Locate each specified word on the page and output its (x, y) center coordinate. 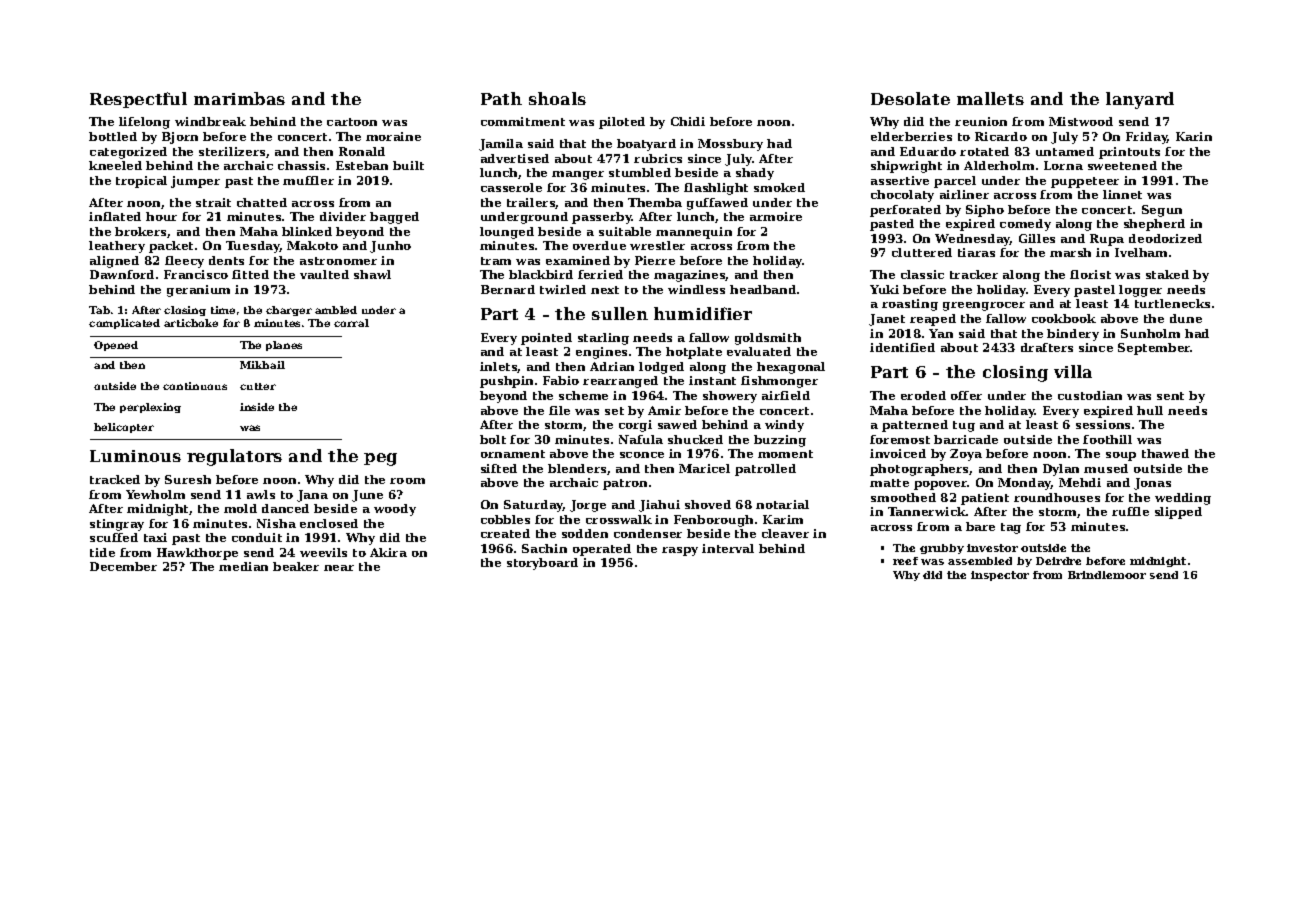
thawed (1165, 453)
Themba (655, 202)
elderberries (911, 136)
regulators (234, 457)
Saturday (534, 506)
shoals (557, 98)
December (123, 566)
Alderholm (999, 165)
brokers (141, 232)
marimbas (239, 98)
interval (728, 548)
